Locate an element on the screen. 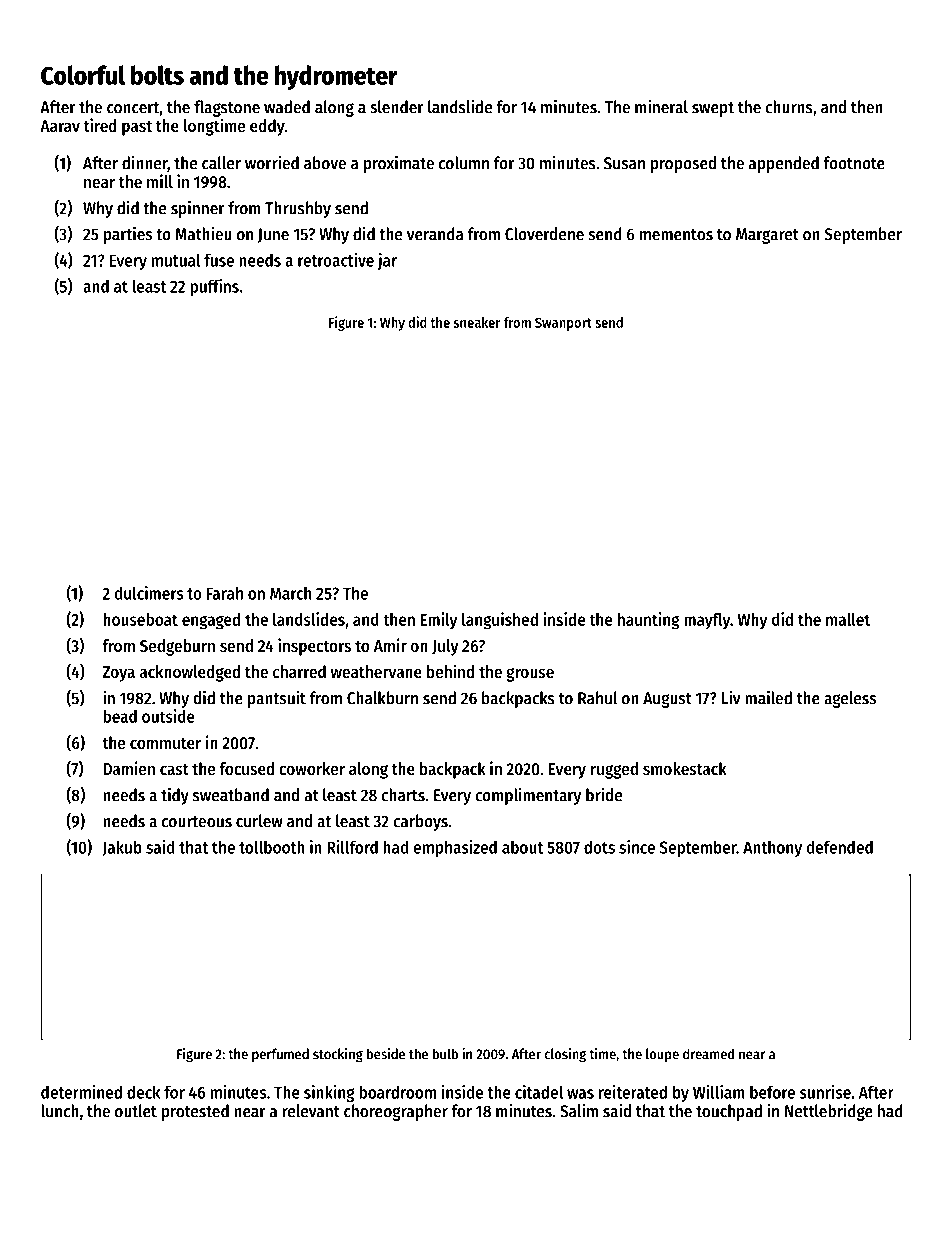  Swanport is located at coordinates (563, 324).
